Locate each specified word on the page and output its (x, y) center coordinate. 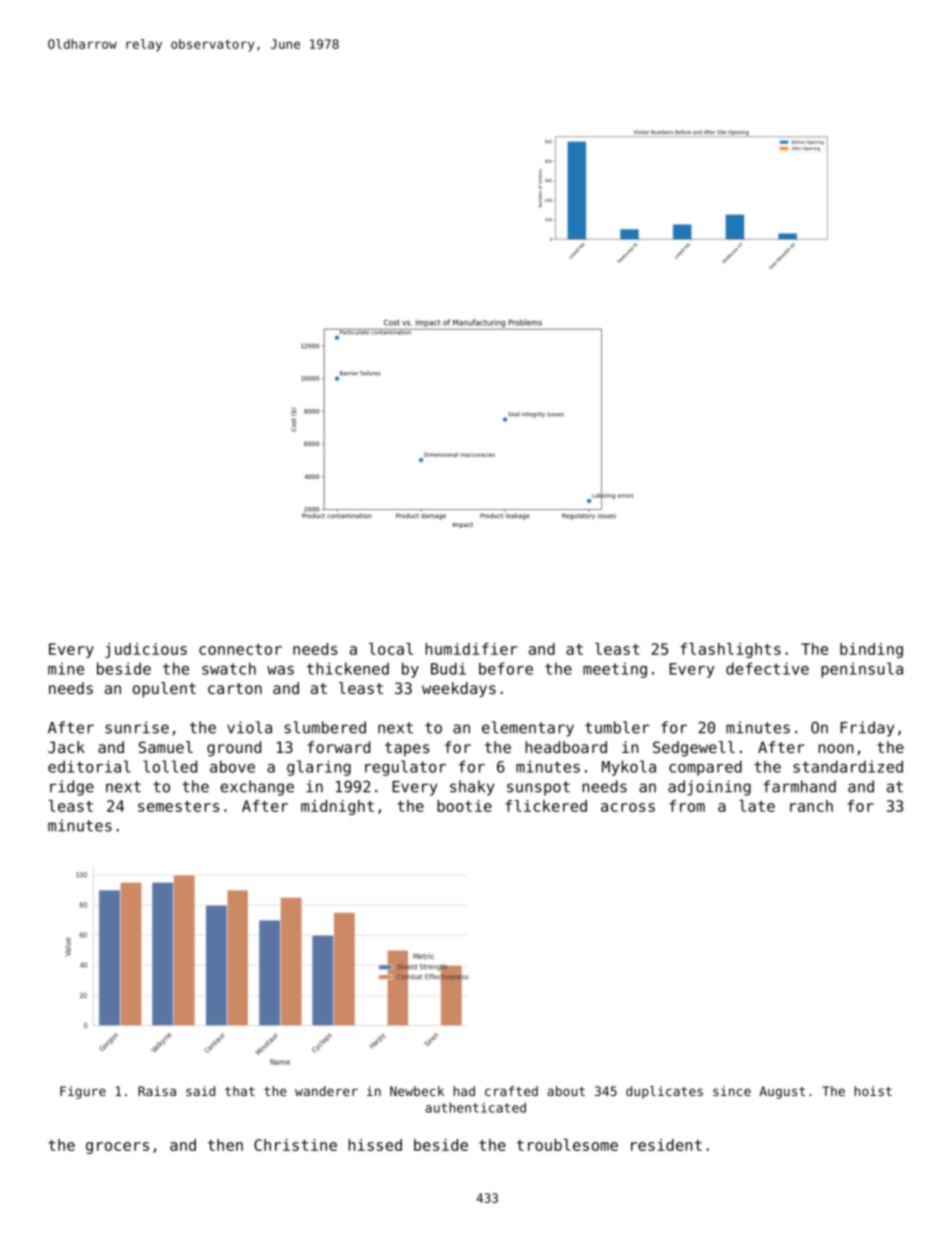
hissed (375, 1145)
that (240, 1091)
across (628, 807)
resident (666, 1145)
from (687, 806)
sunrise (137, 727)
